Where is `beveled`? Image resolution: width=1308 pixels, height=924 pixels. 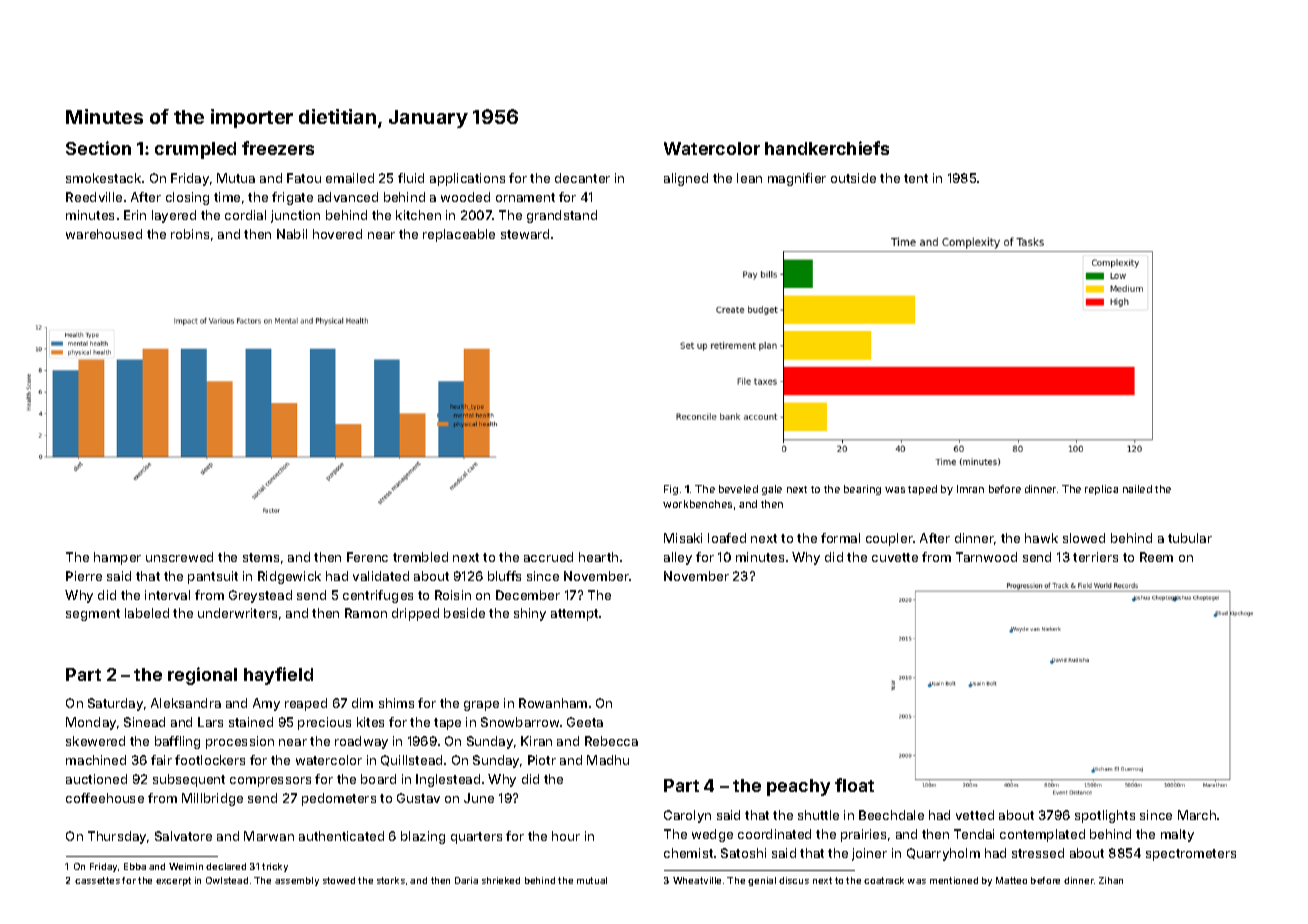 beveled is located at coordinates (738, 489).
